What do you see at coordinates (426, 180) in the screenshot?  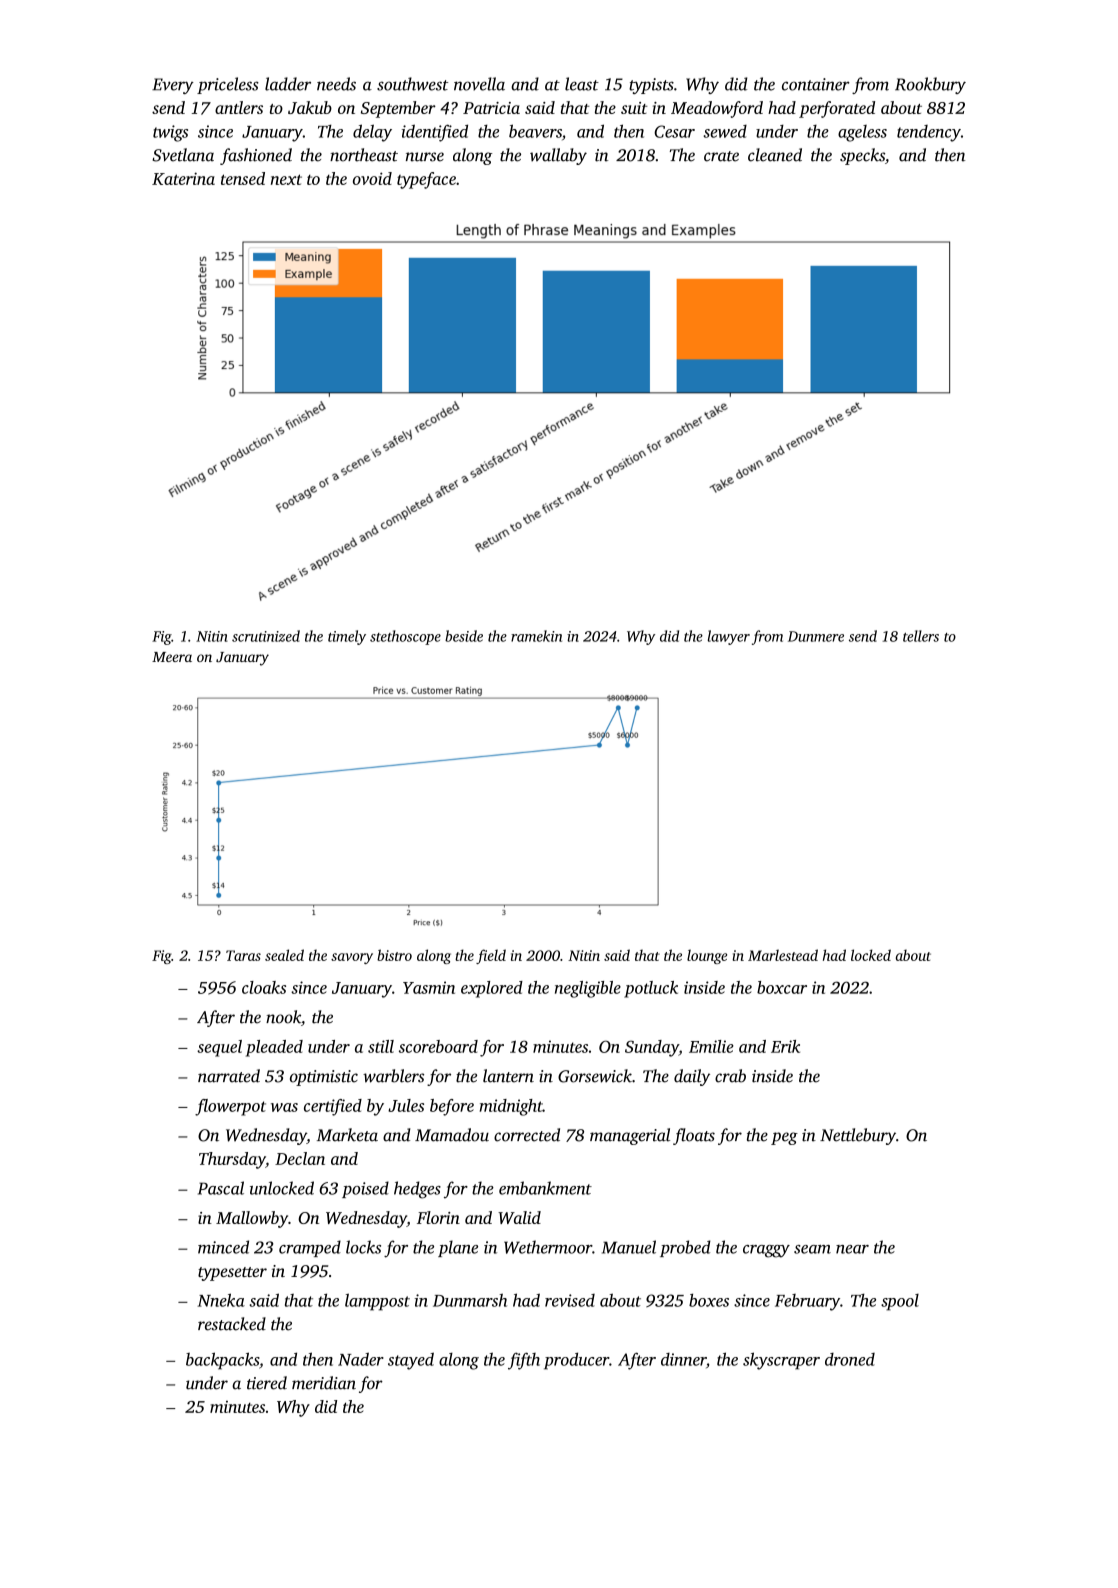 I see `typeface` at bounding box center [426, 180].
